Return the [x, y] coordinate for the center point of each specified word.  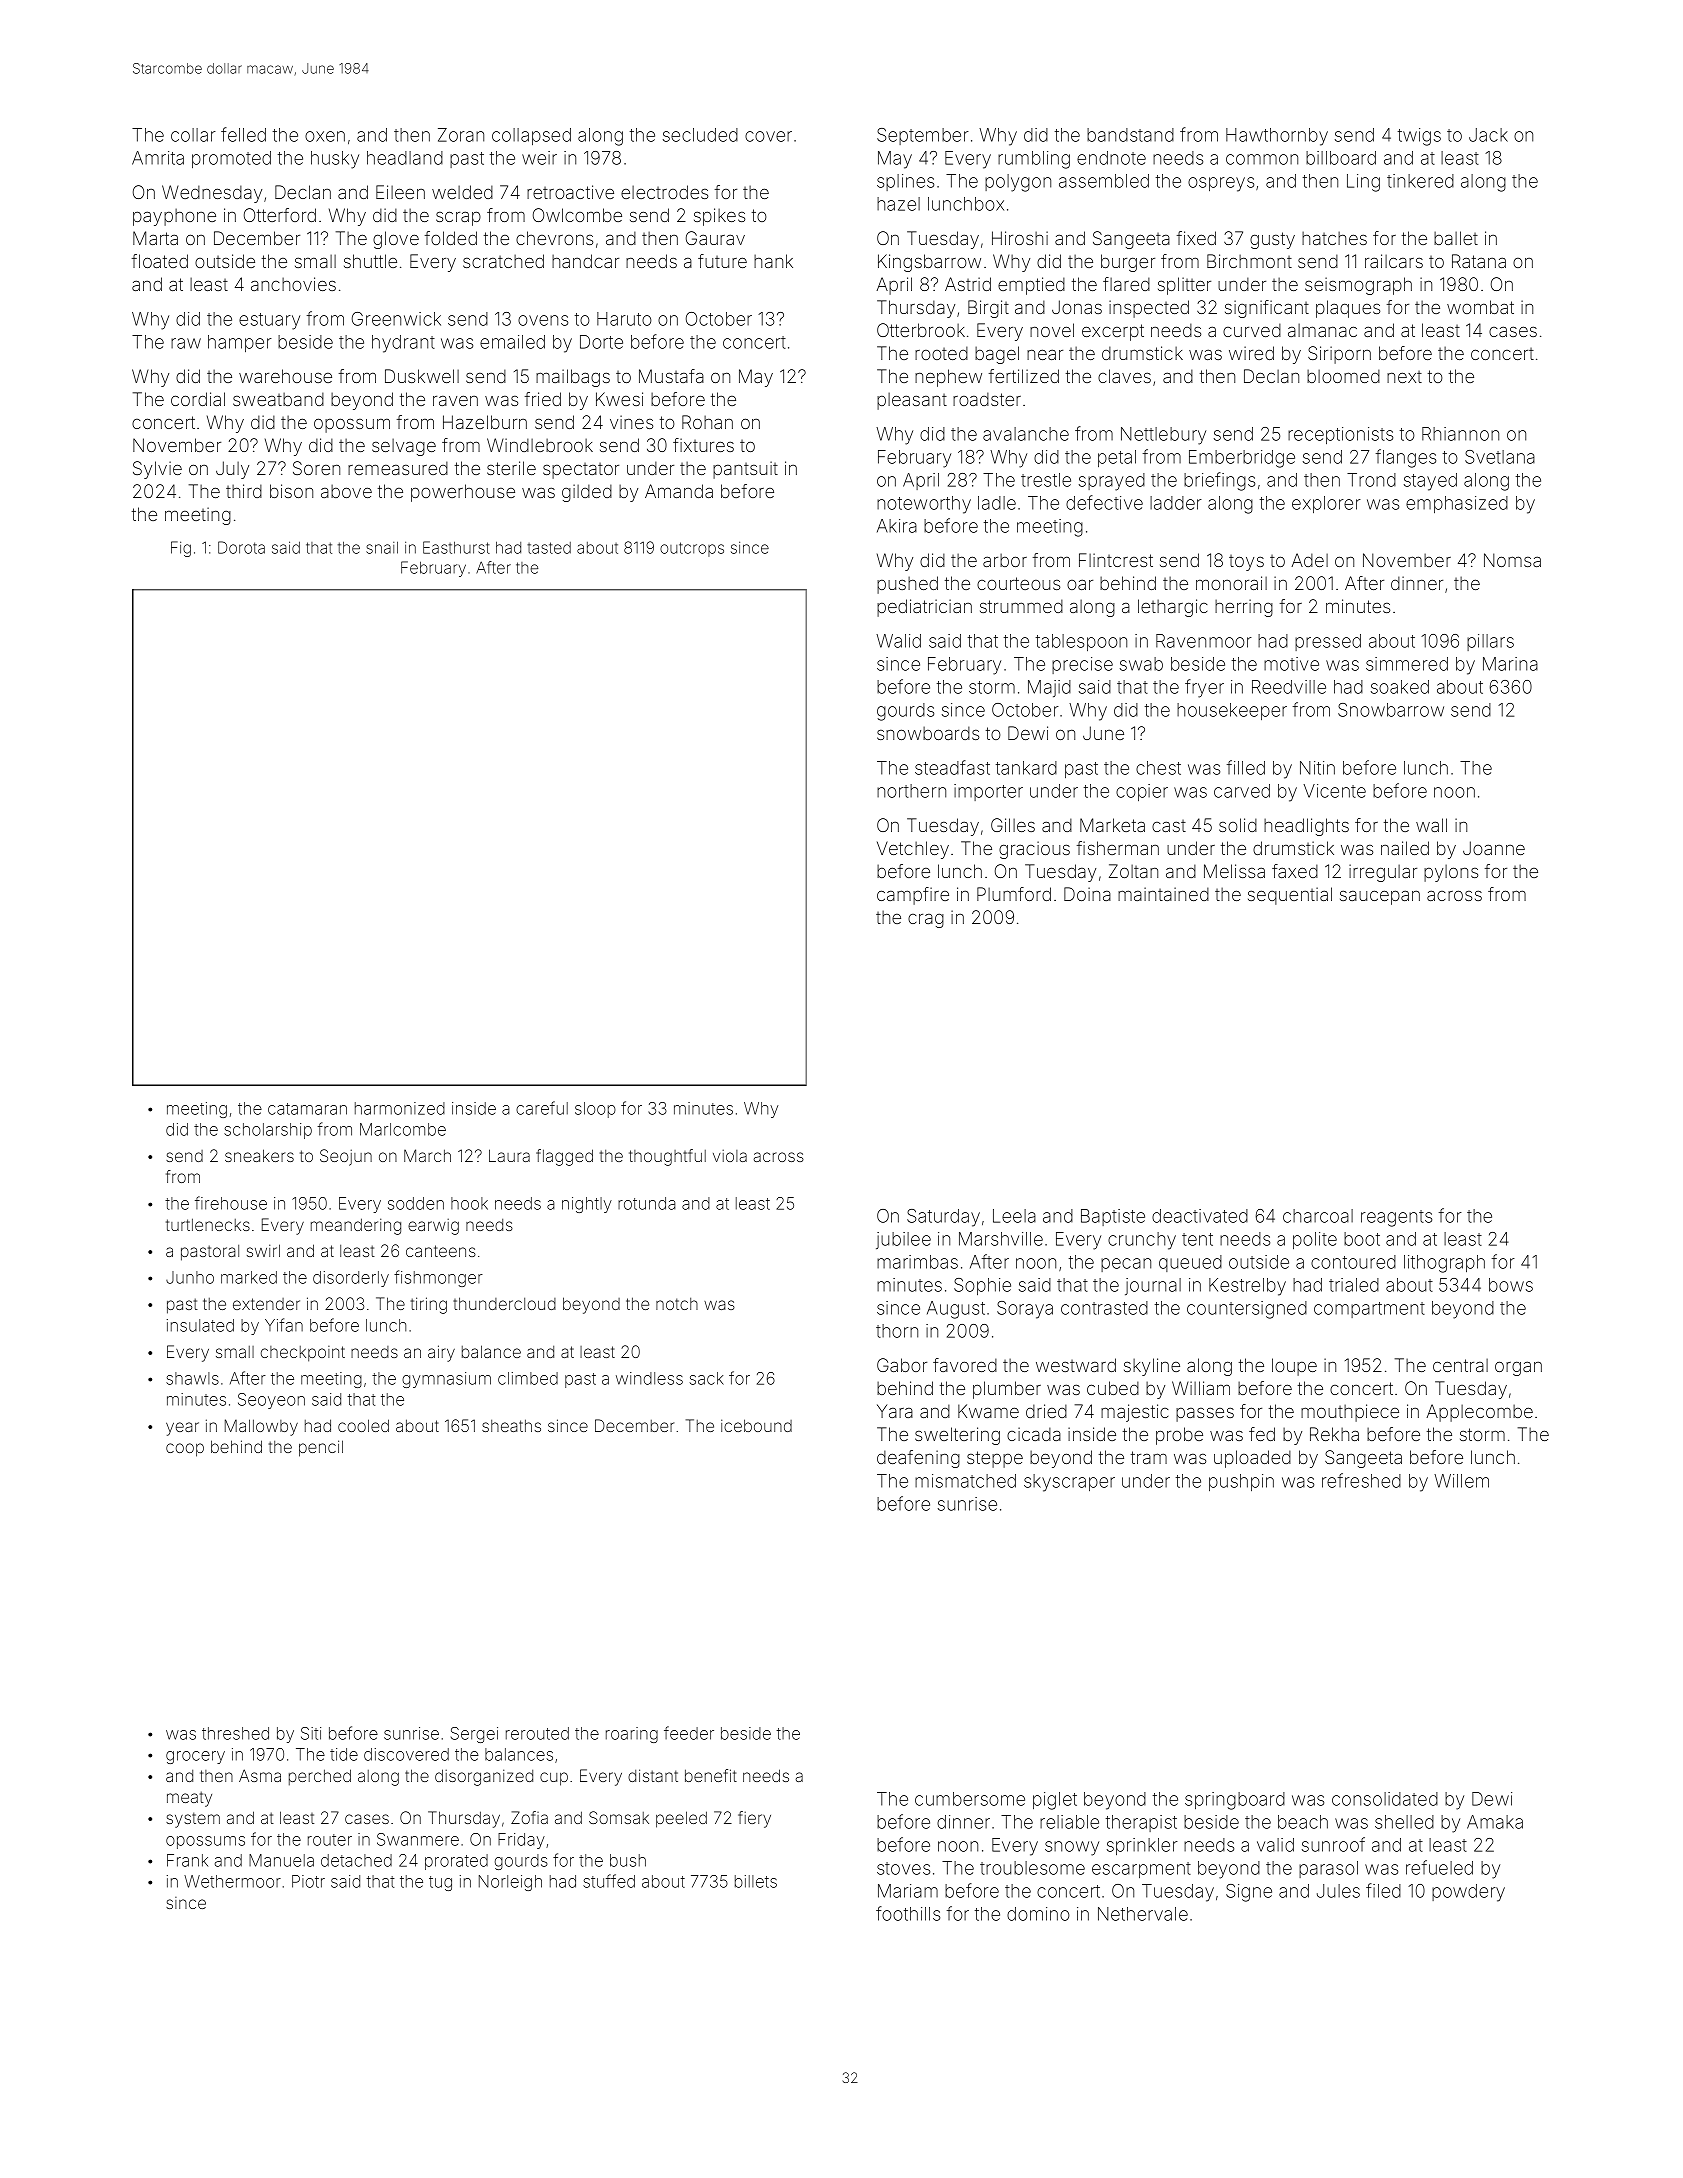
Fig [181, 549]
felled [243, 134]
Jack [1488, 135]
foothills [908, 1913]
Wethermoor [232, 1881]
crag [926, 921]
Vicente [1334, 791]
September [923, 136]
